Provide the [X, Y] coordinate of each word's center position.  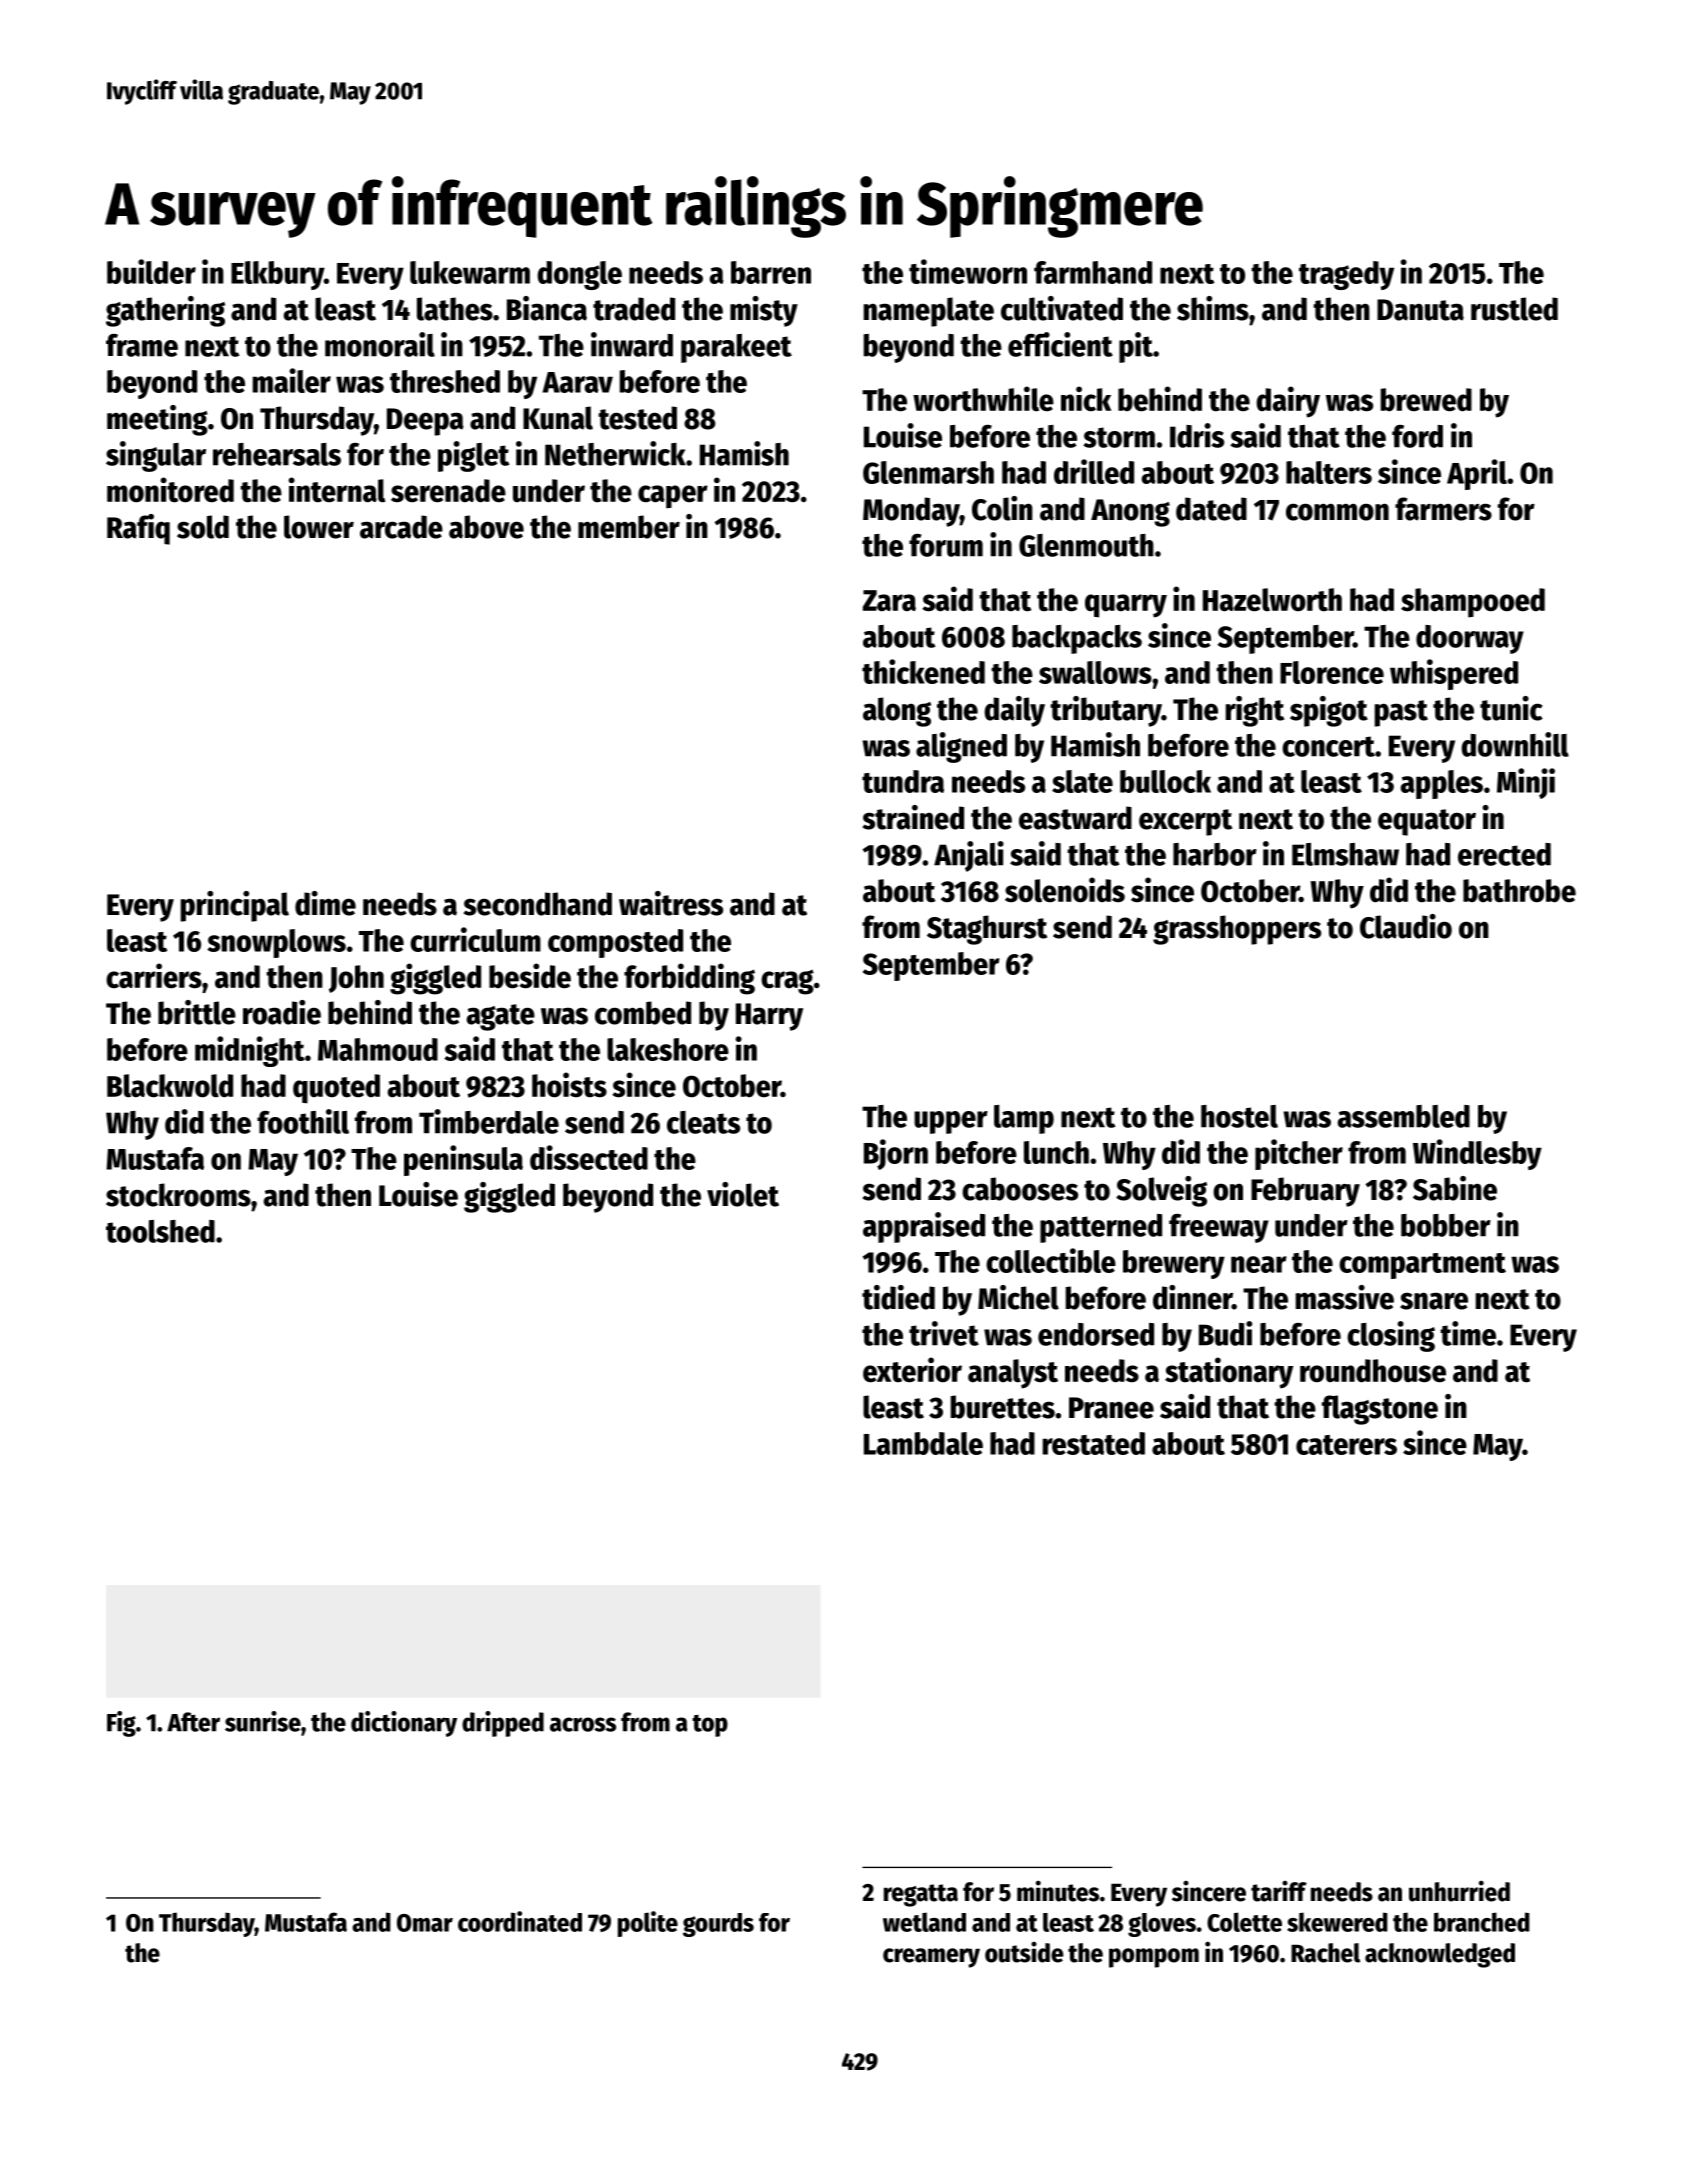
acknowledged [1440, 1955]
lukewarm [470, 272]
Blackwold [170, 1086]
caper [673, 497]
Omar [425, 1923]
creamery [931, 1958]
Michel [1018, 1297]
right [1255, 711]
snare [1434, 1301]
